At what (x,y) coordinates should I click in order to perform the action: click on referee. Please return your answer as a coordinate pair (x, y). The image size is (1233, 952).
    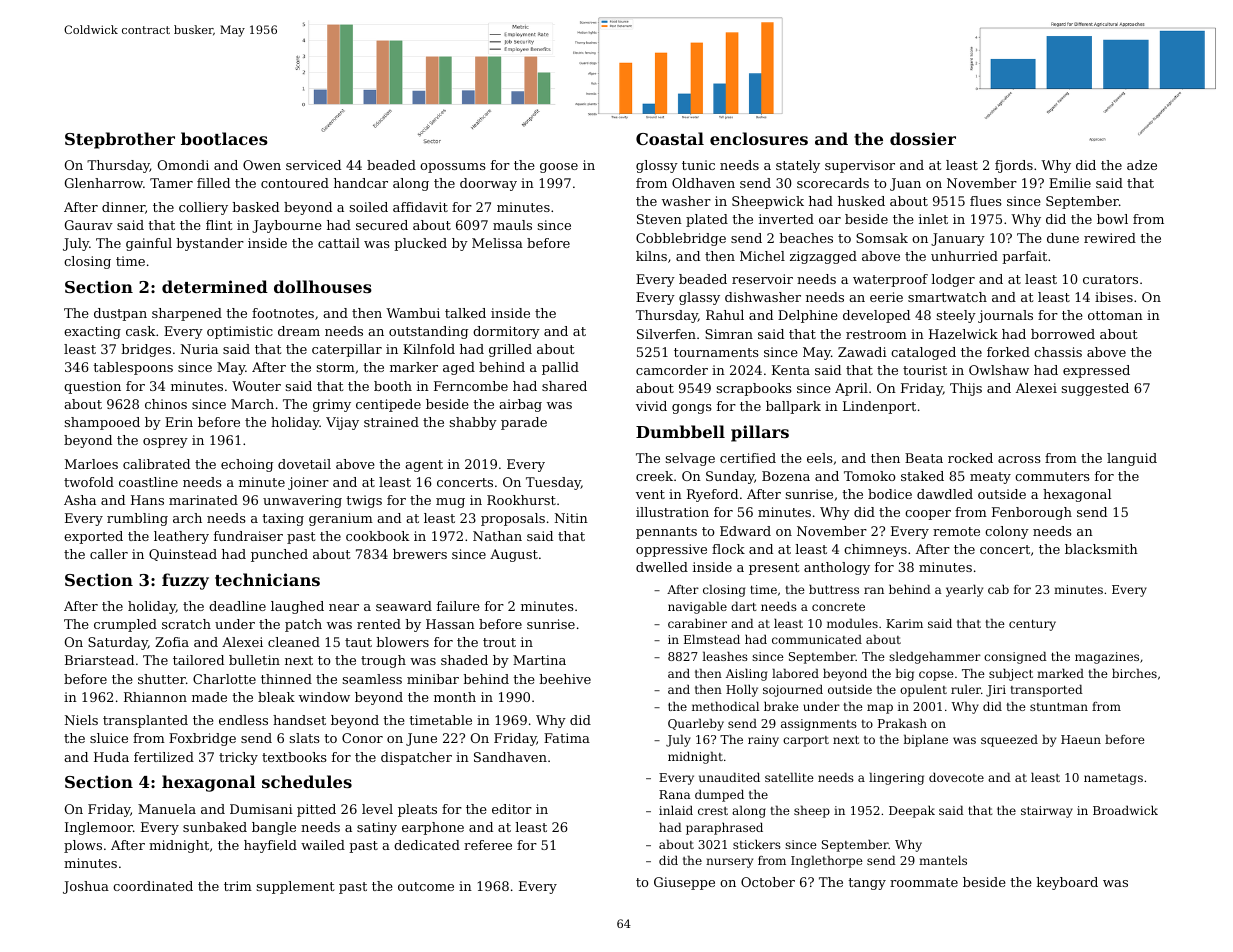
    Looking at the image, I should click on (488, 845).
